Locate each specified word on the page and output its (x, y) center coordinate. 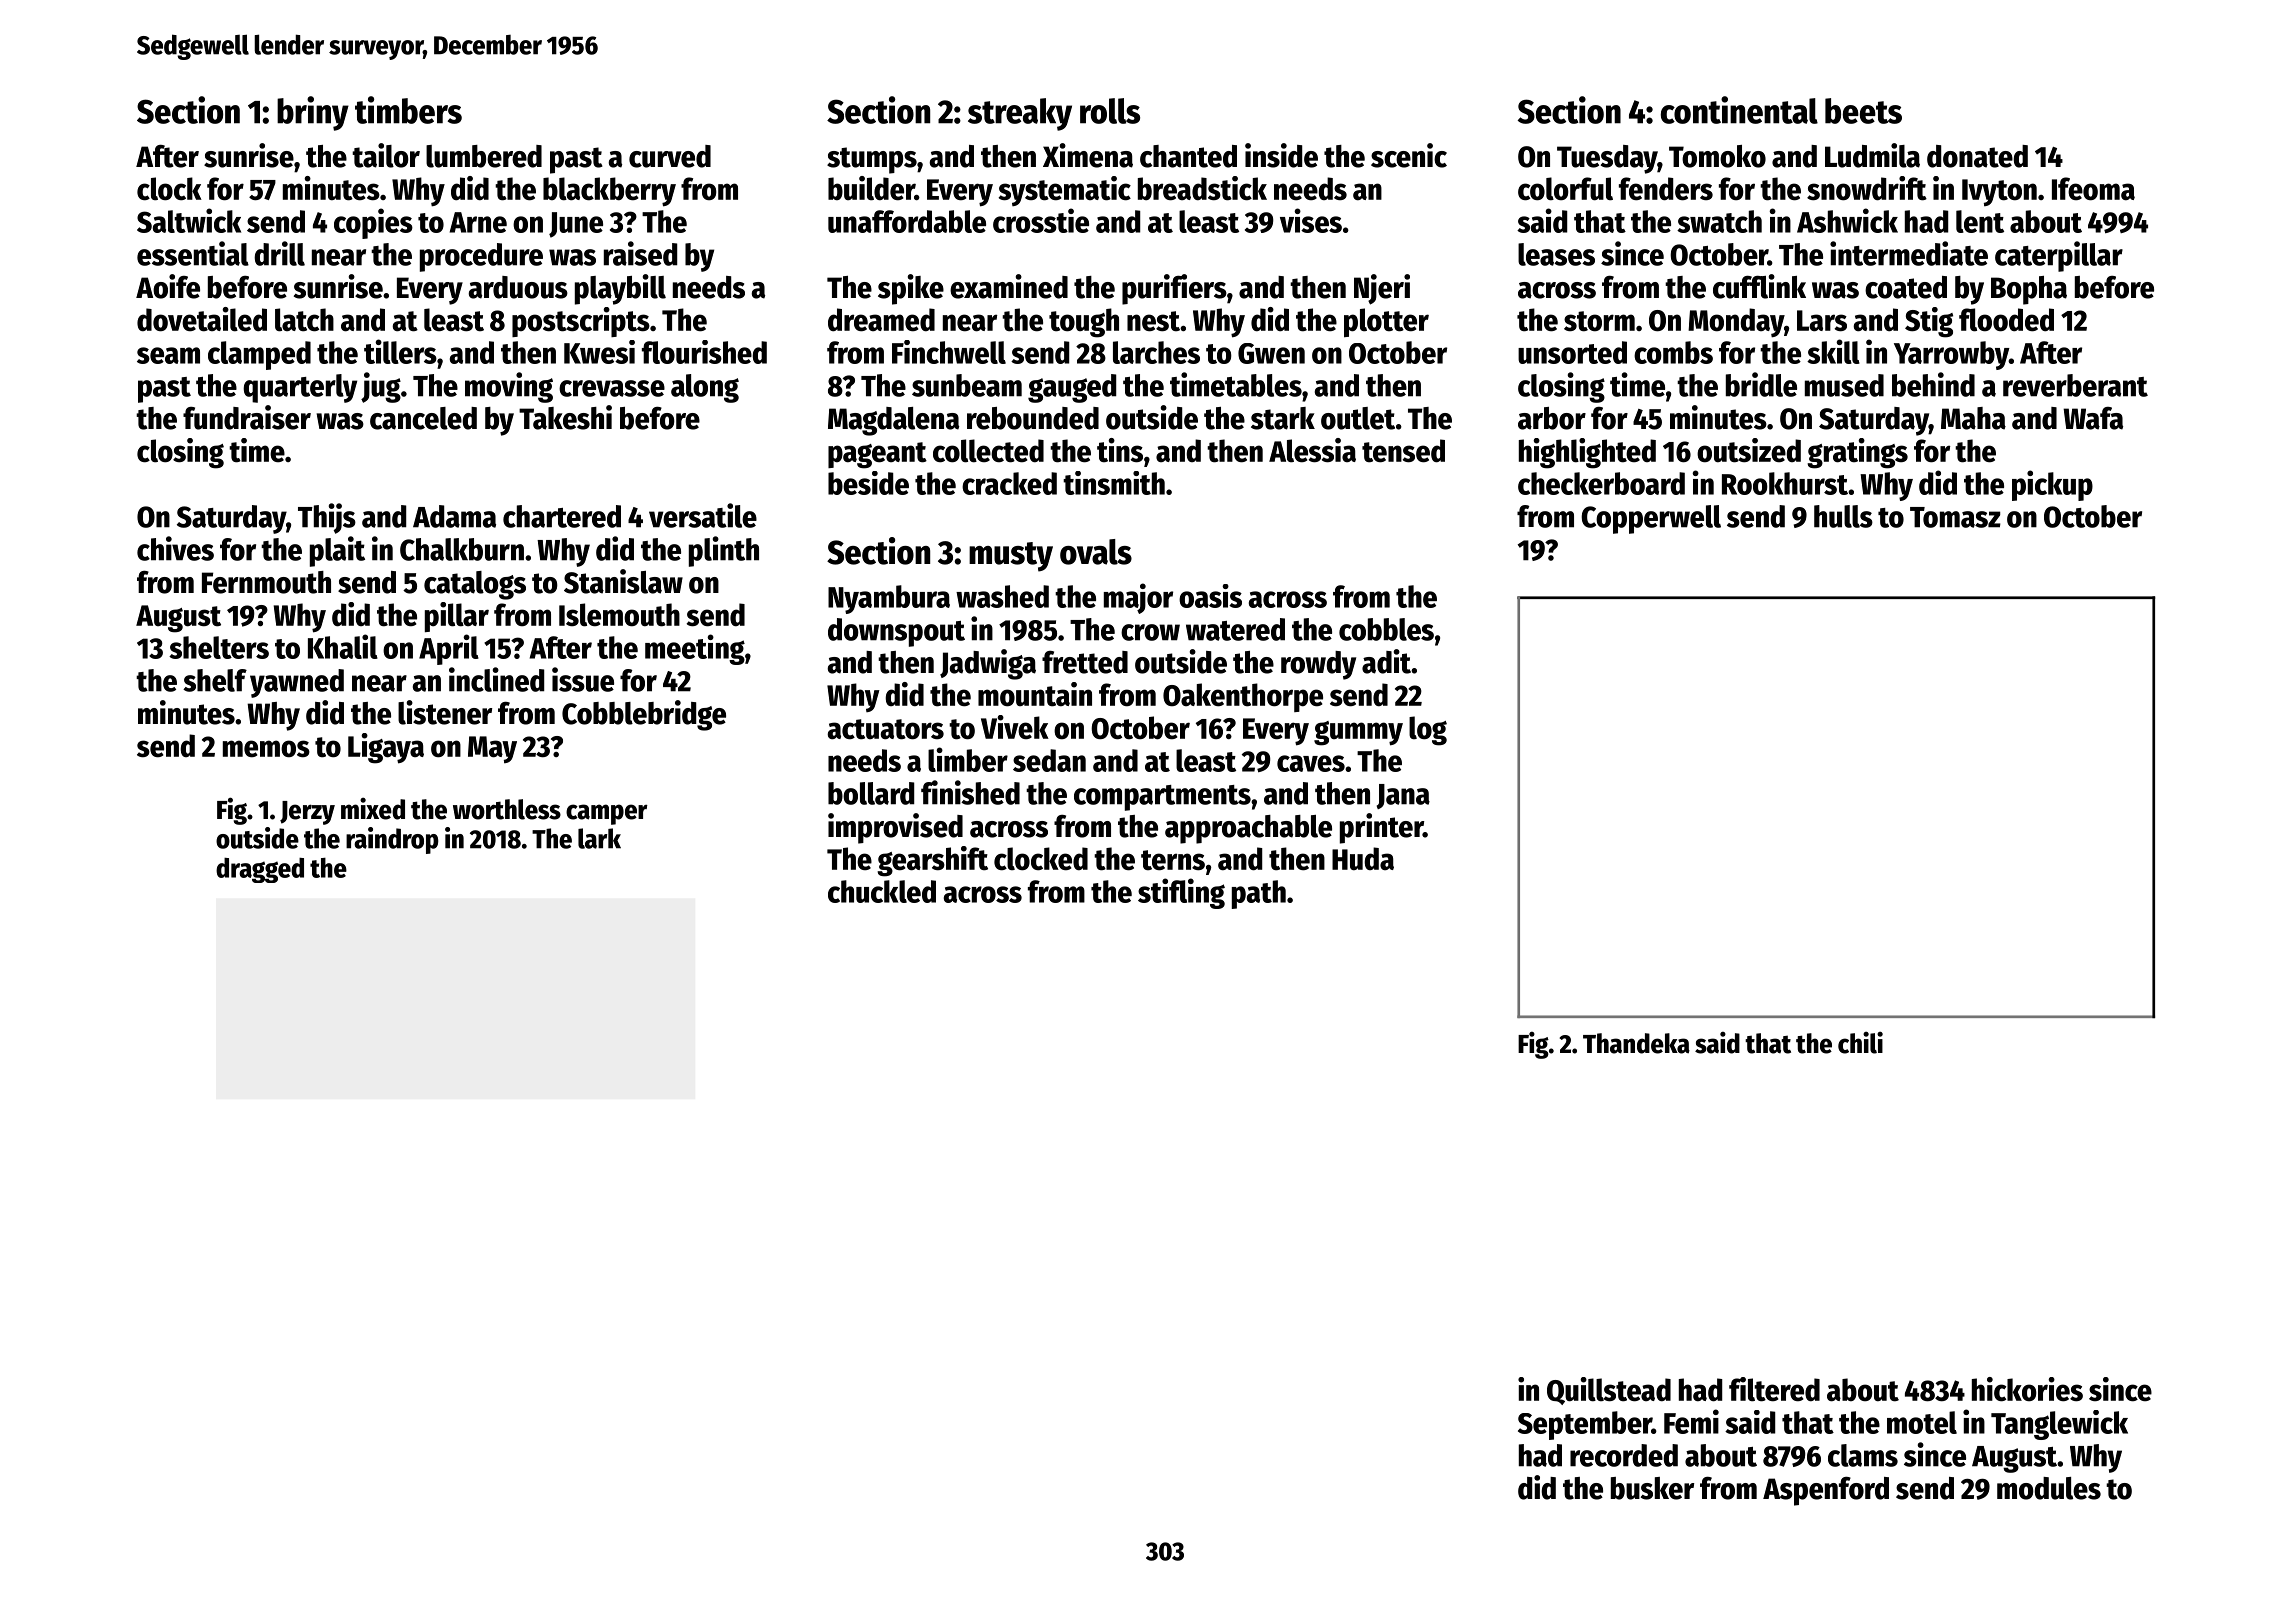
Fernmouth (266, 582)
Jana (1403, 796)
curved (670, 156)
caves (1311, 763)
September (1585, 1425)
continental (1739, 110)
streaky (1020, 114)
